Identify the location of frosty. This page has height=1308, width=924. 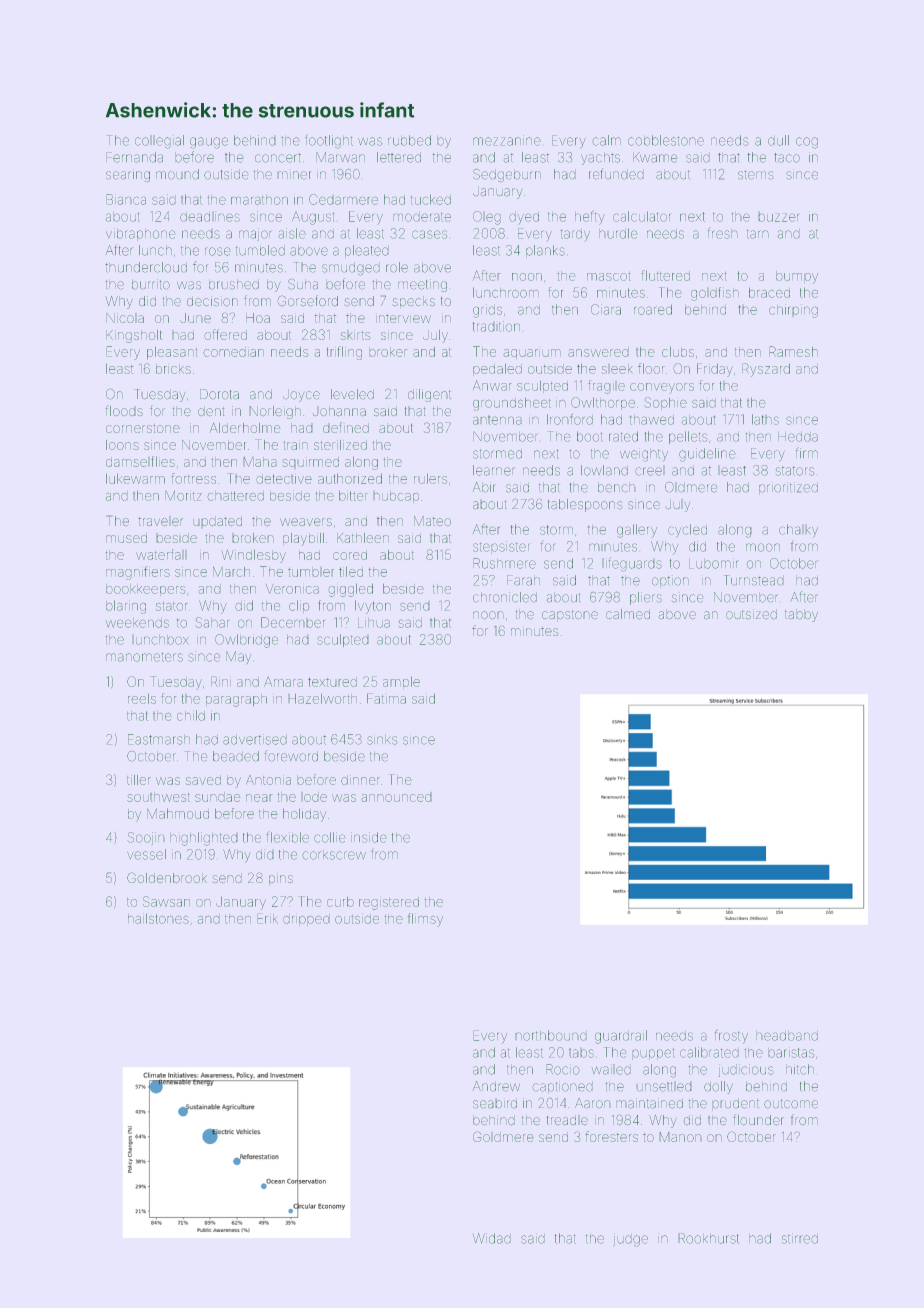
(731, 1036).
